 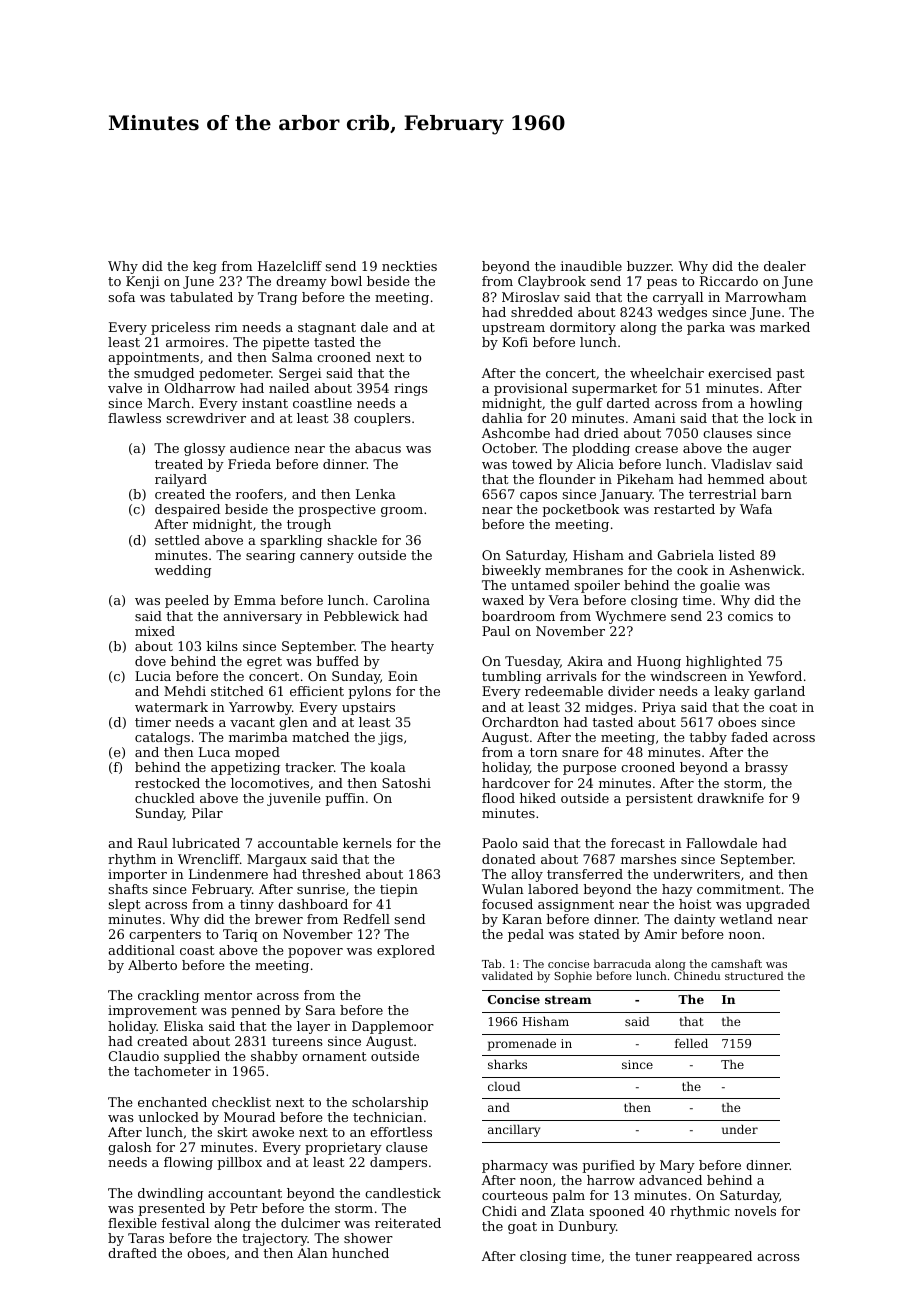 I want to click on leaky, so click(x=732, y=692).
